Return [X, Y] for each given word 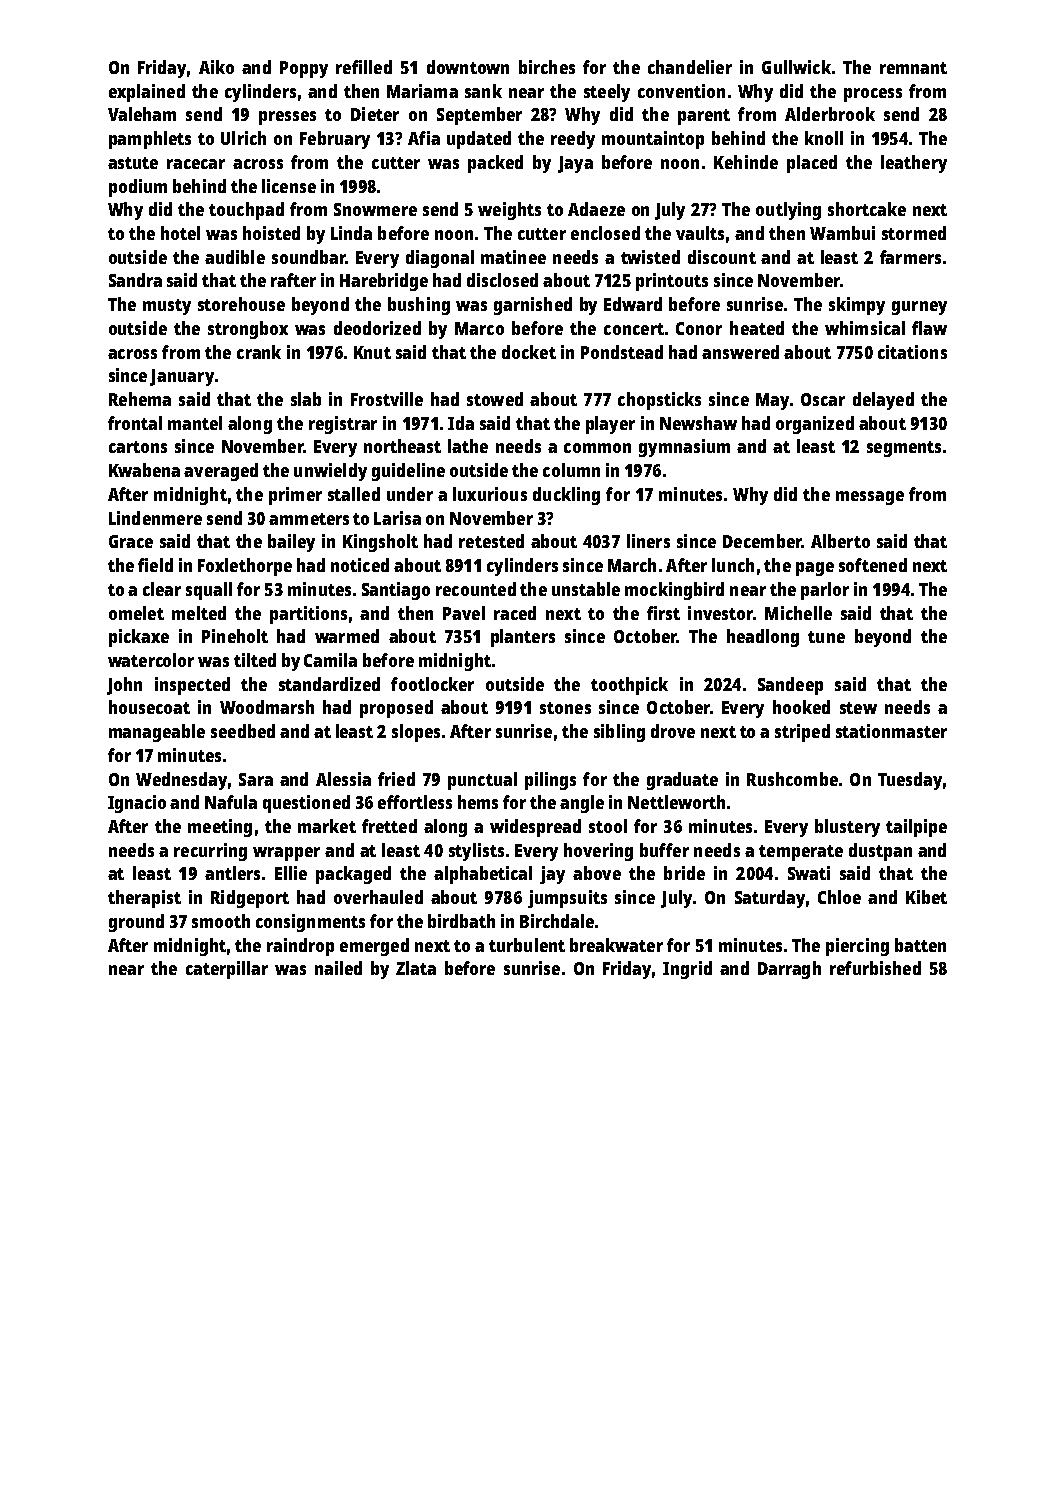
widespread [535, 828]
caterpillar [227, 970]
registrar [343, 425]
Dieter [375, 114]
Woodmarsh [267, 707]
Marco [479, 328]
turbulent [527, 945]
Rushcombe [792, 779]
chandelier [690, 67]
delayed [883, 401]
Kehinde [746, 162]
